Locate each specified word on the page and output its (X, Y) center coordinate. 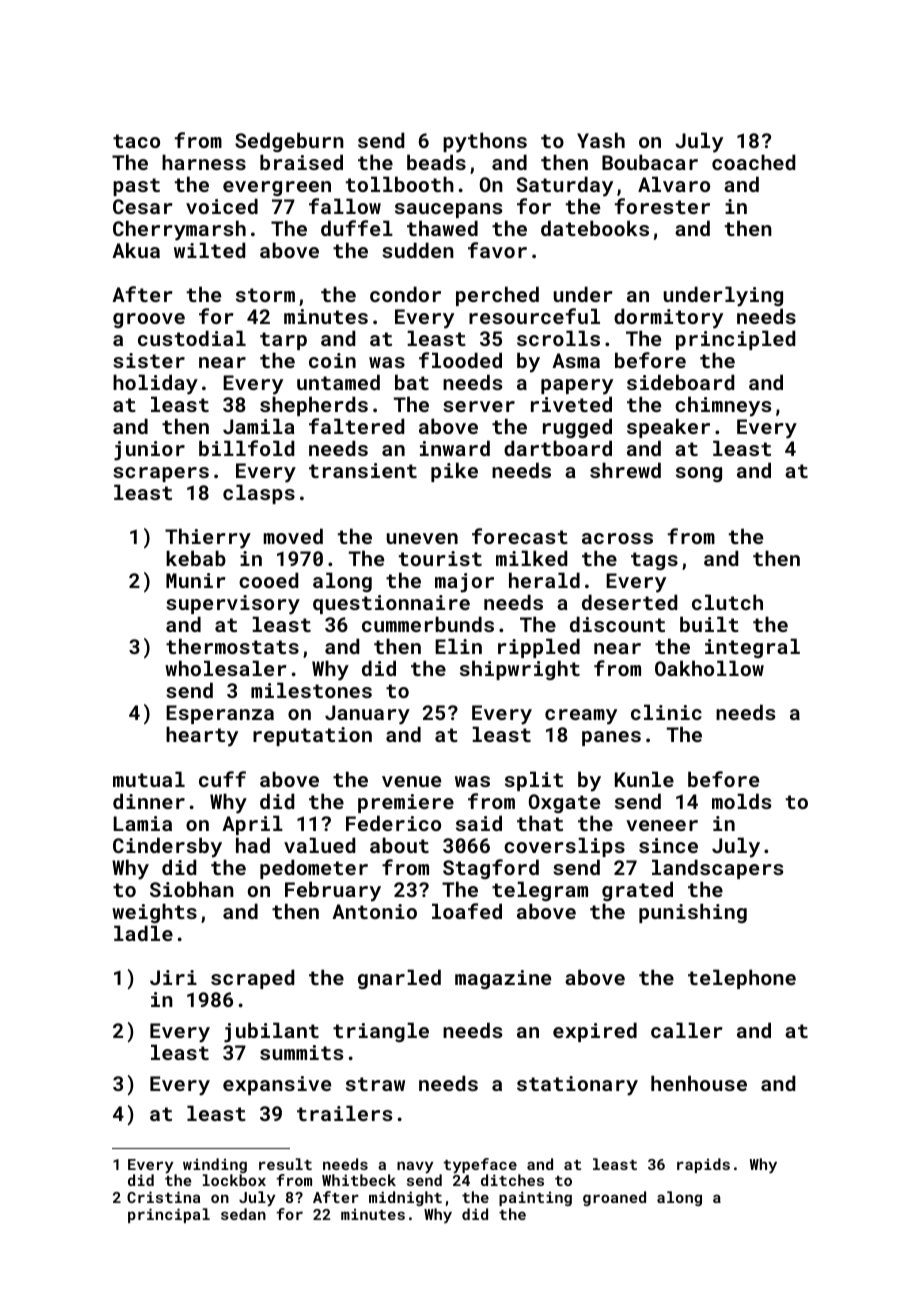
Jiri (173, 977)
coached (753, 162)
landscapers (717, 869)
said (479, 823)
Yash (601, 140)
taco (136, 141)
